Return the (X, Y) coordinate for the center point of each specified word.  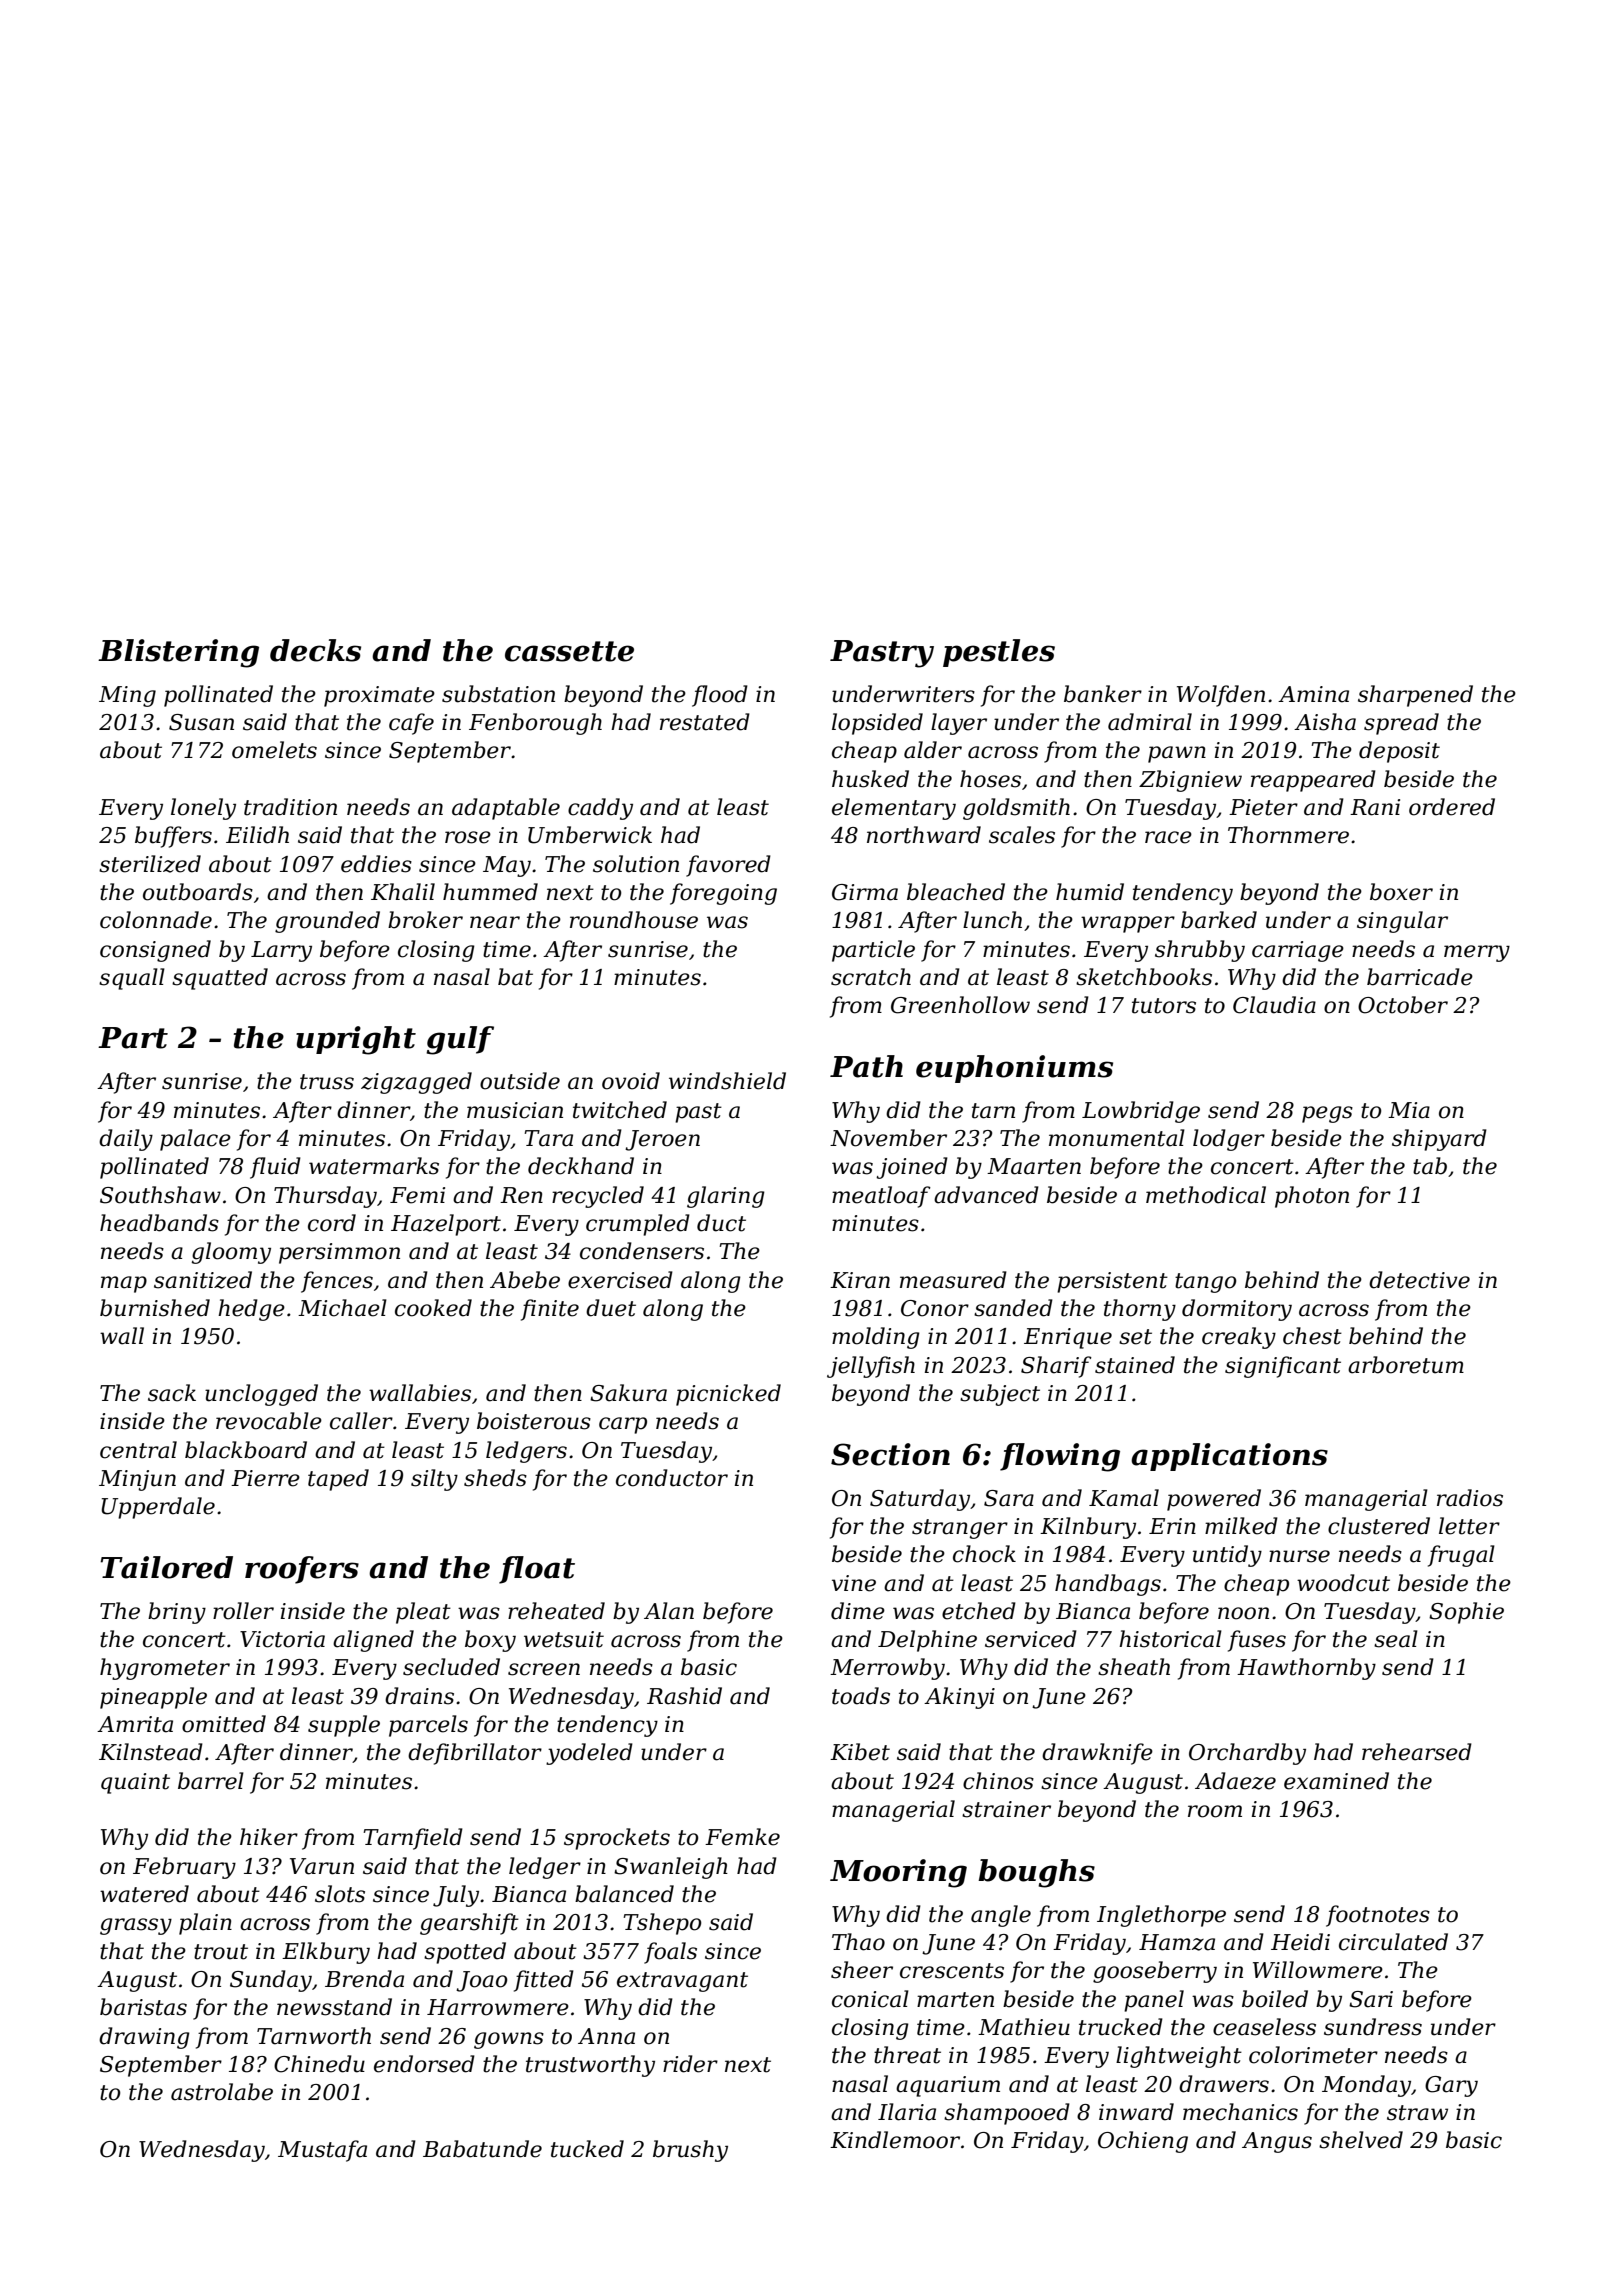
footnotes (1378, 1916)
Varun (322, 1866)
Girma (865, 892)
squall (132, 979)
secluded (451, 1667)
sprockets (617, 1839)
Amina (1313, 694)
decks (315, 650)
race (1168, 837)
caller (361, 1421)
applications (1229, 1457)
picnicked (728, 1395)
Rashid (684, 1696)
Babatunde (482, 2149)
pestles (999, 653)
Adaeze (1235, 1781)
